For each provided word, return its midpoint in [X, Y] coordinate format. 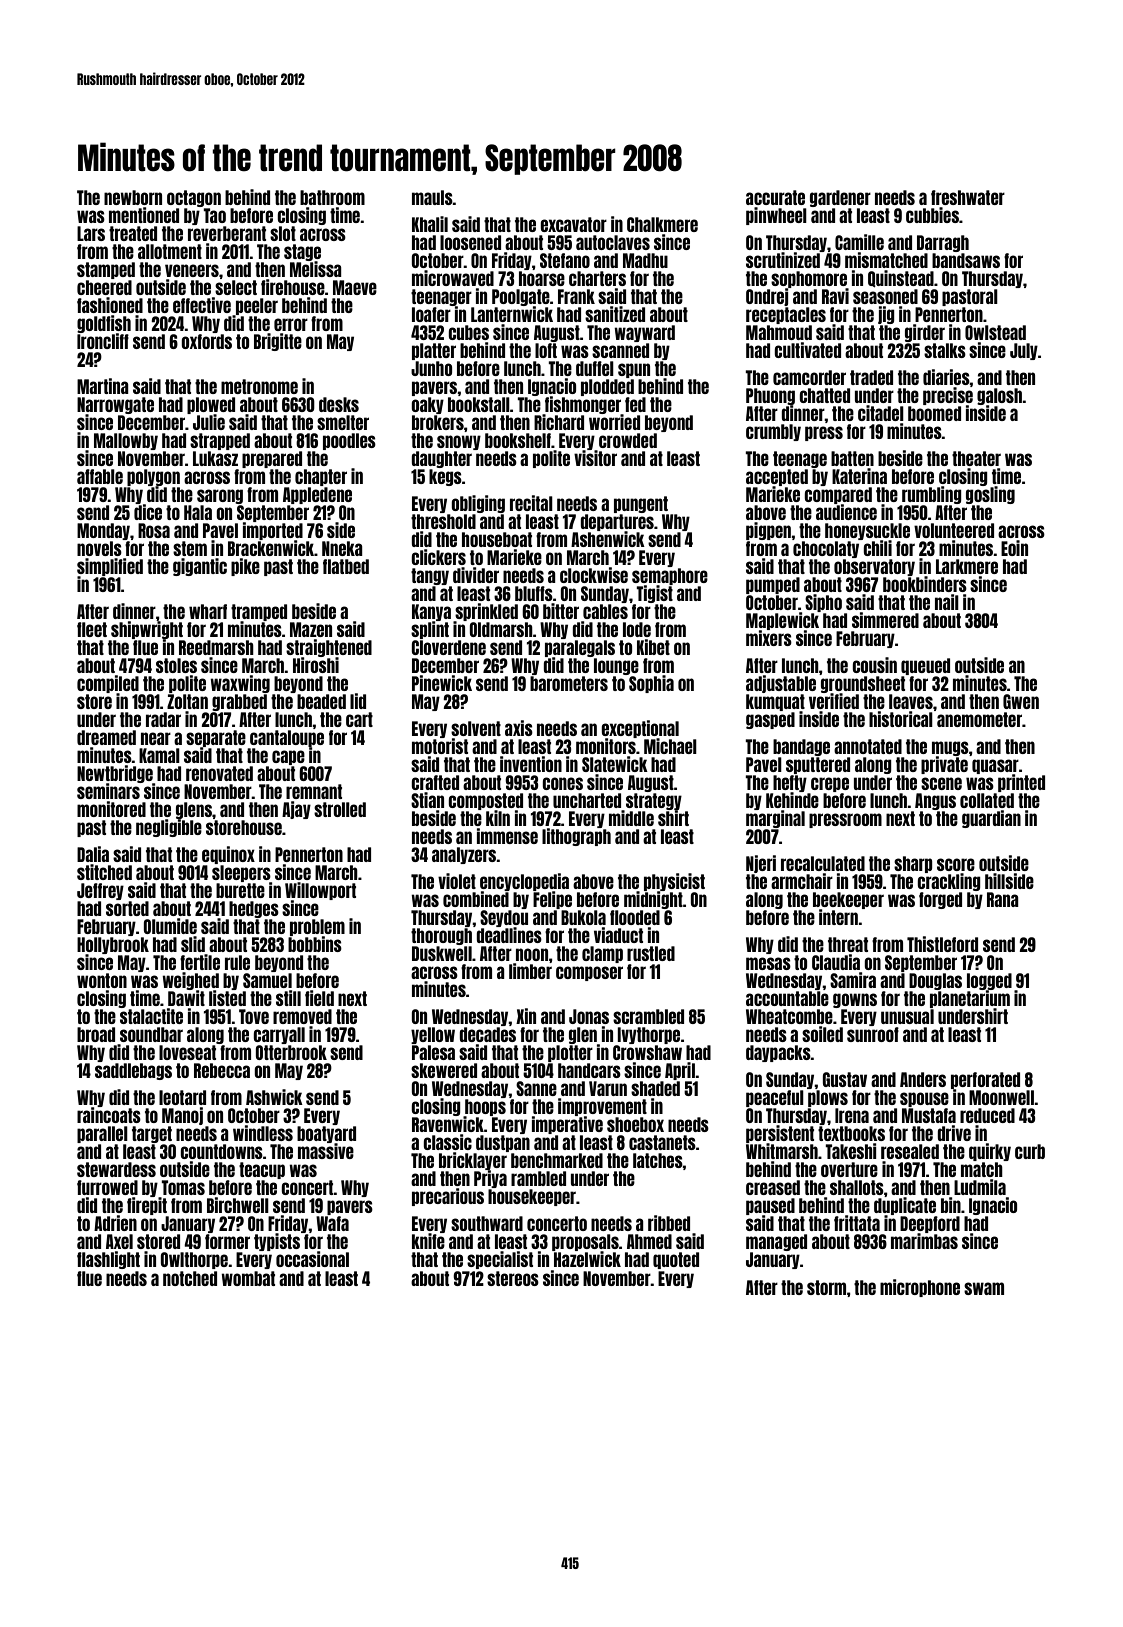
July [1024, 351]
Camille [859, 242]
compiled [108, 684]
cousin [874, 665]
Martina [103, 386]
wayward [644, 333]
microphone [920, 1288]
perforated [985, 1081]
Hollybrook [113, 946]
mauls [432, 197]
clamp [602, 954]
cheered [104, 287]
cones [562, 783]
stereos [513, 1278]
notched [190, 1278]
